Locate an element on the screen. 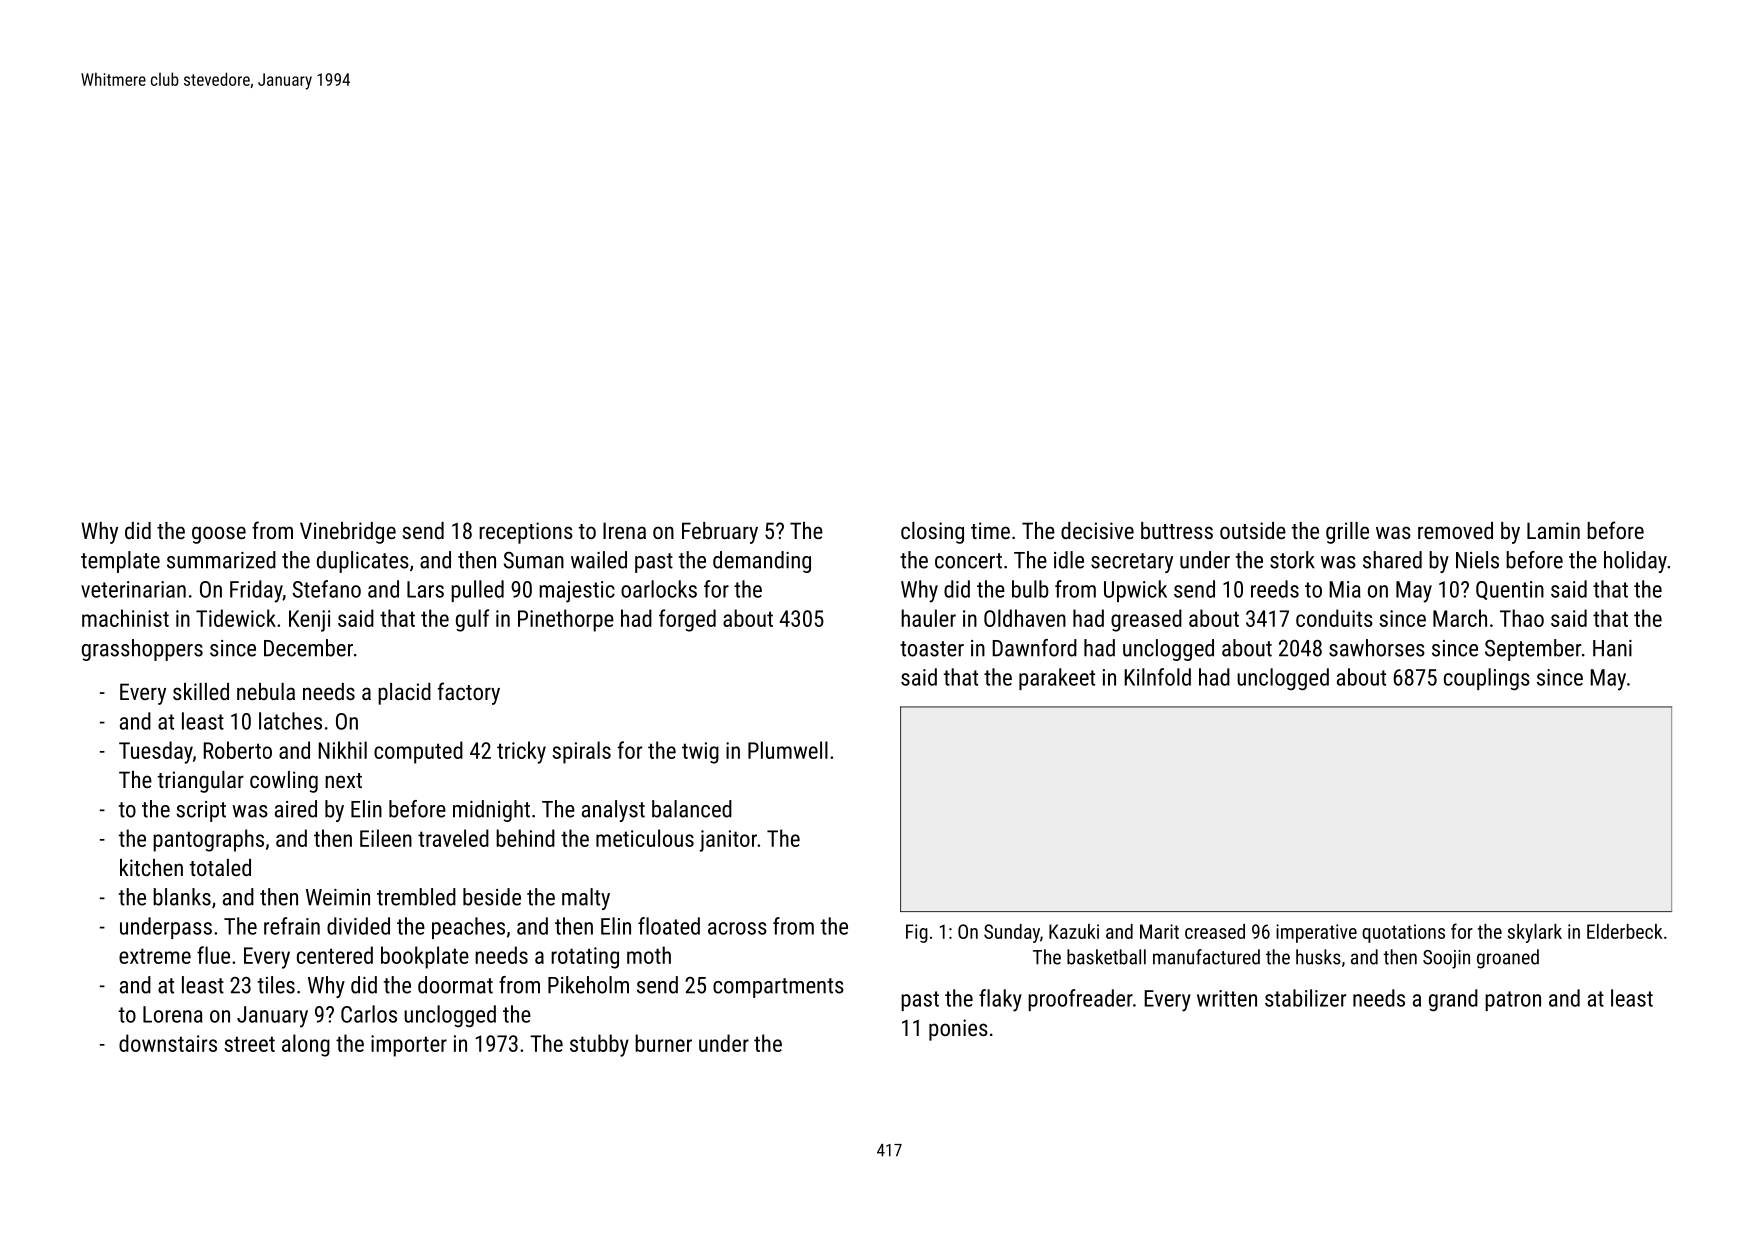 This screenshot has width=1753, height=1239. Fig is located at coordinates (917, 933).
